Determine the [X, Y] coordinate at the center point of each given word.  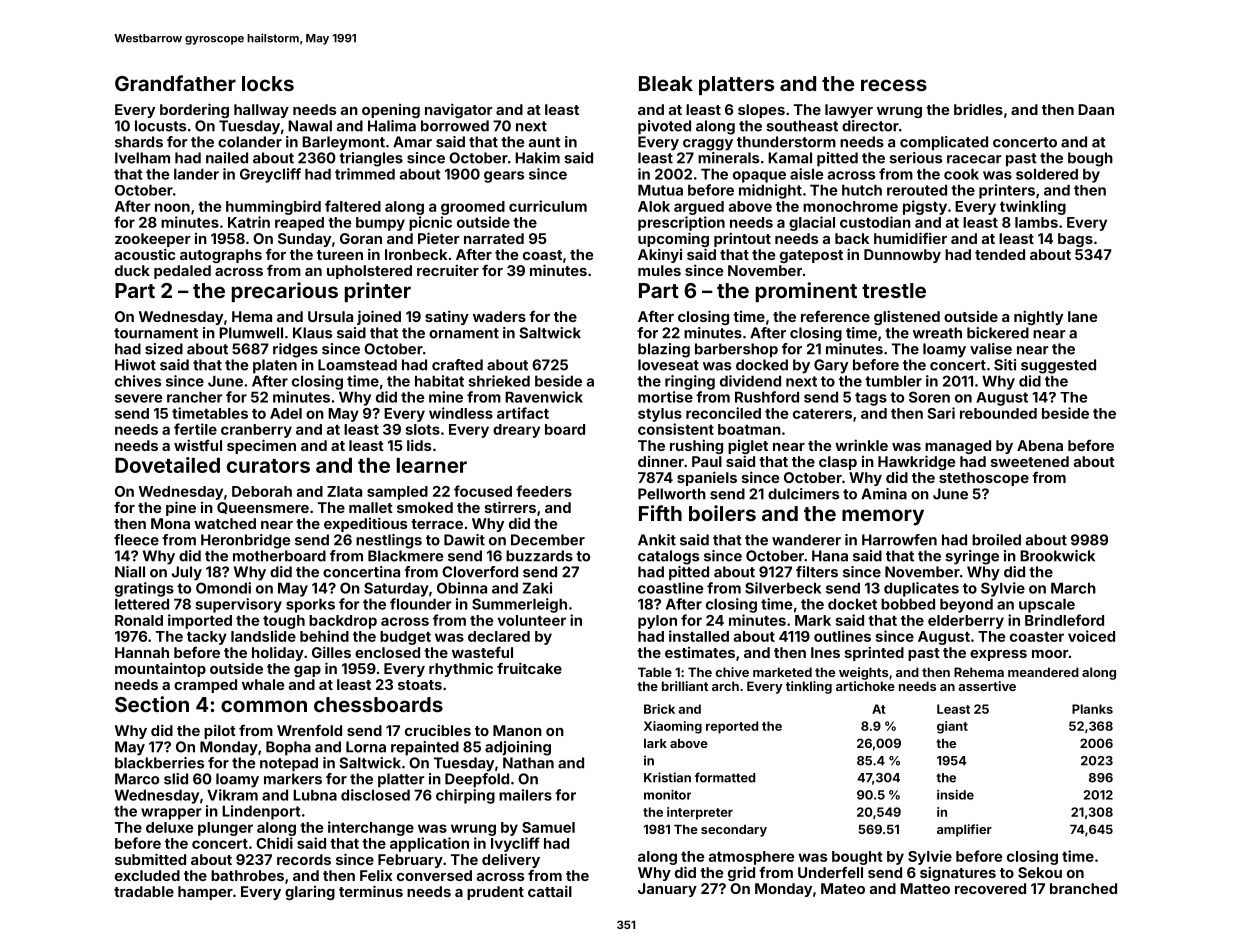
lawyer [849, 111]
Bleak [666, 83]
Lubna [315, 795]
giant [952, 727]
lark [655, 743]
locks [268, 83]
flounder [421, 604]
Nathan [528, 763]
